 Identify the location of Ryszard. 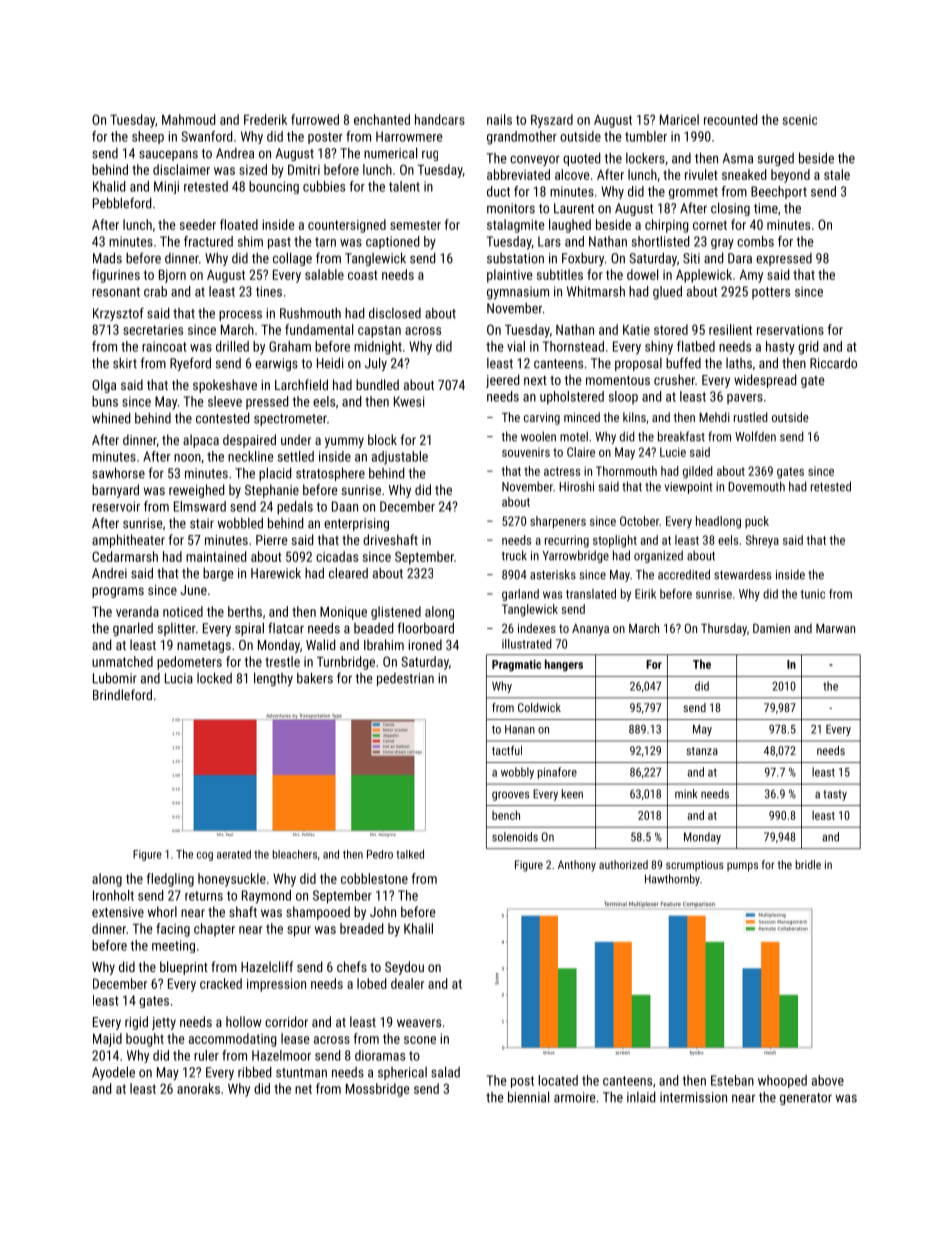
(552, 121).
